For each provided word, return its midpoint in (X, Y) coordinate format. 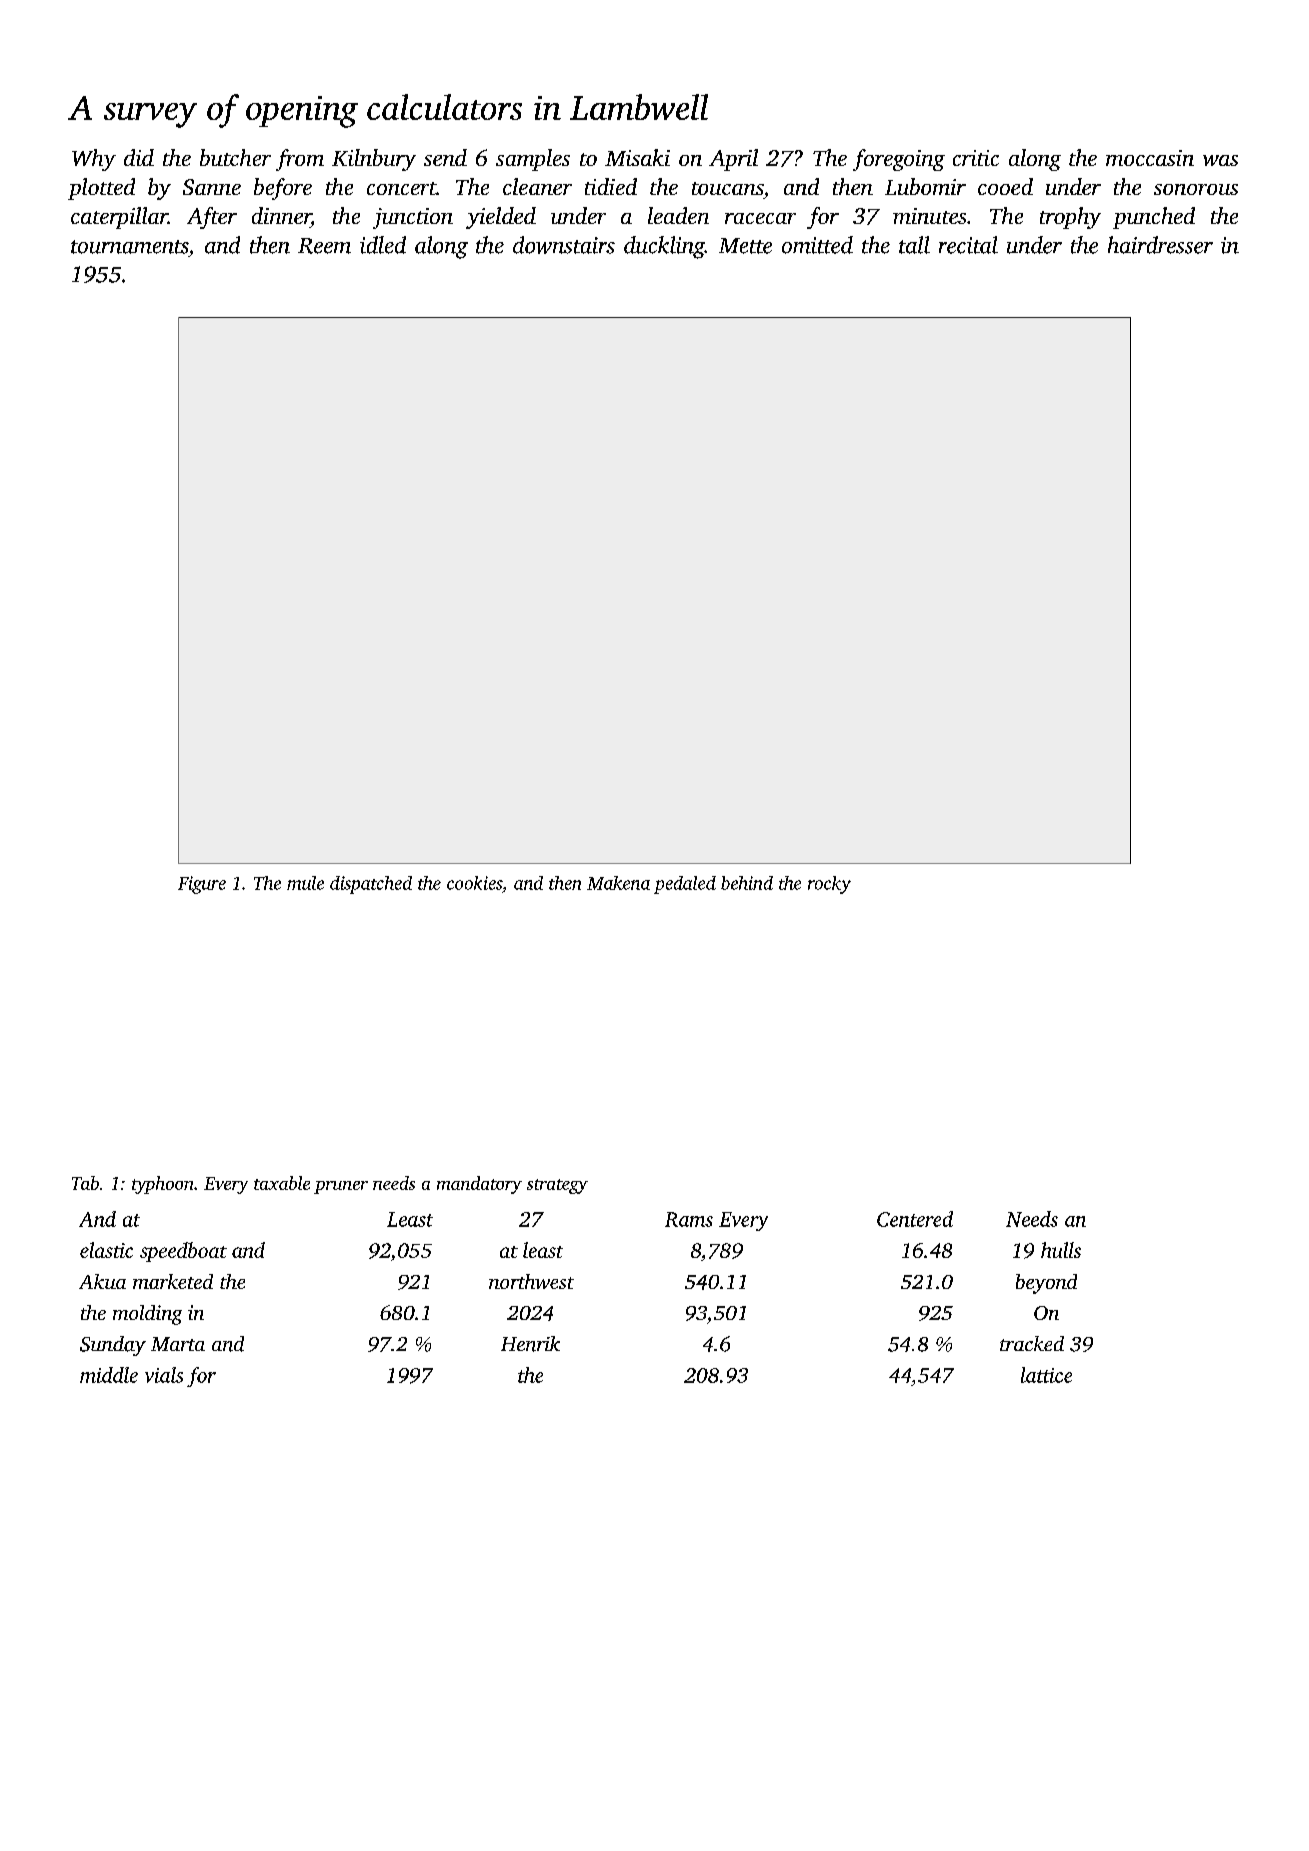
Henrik (530, 1344)
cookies (474, 883)
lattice (1046, 1375)
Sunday (113, 1346)
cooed (1005, 186)
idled (383, 245)
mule (305, 883)
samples (533, 160)
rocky (829, 885)
